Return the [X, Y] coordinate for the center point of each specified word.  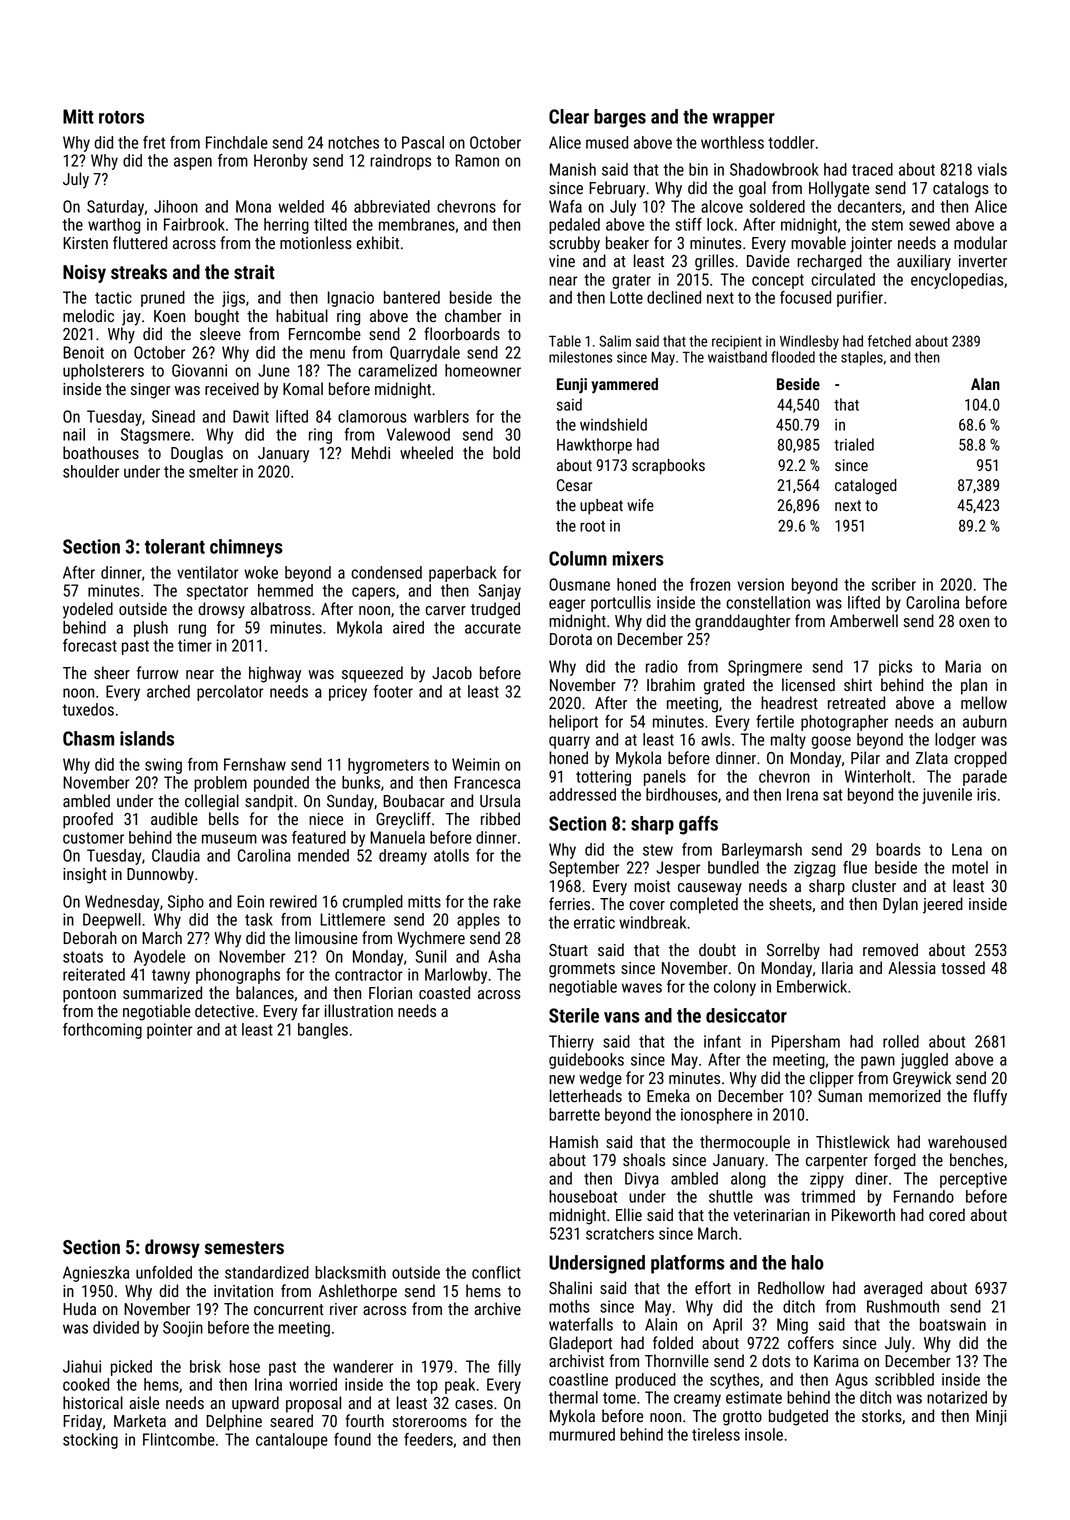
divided [116, 1327]
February [617, 189]
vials [992, 169]
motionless [316, 243]
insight [85, 875]
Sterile [574, 1015]
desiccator [746, 1015]
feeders [428, 1439]
